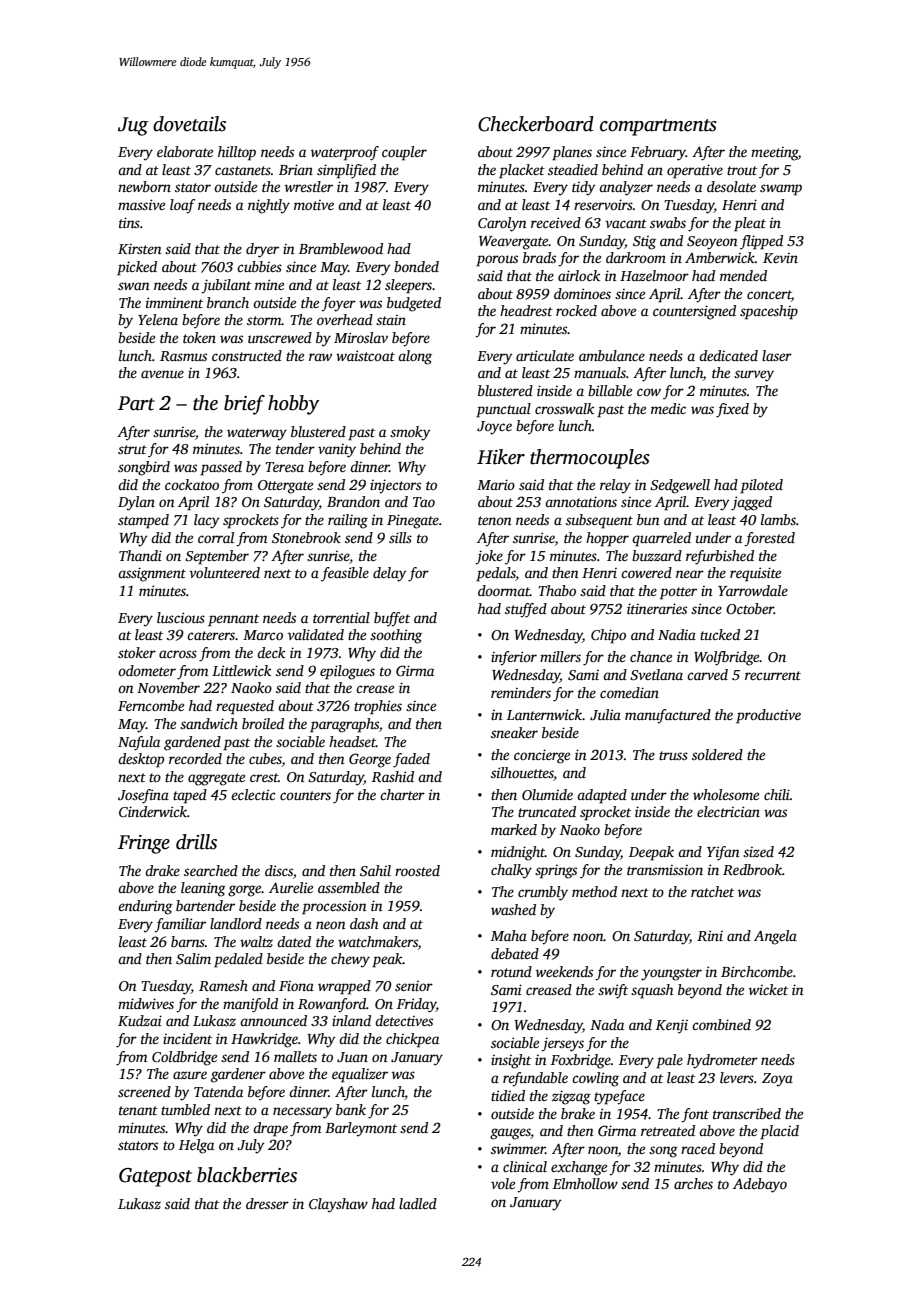 The height and width of the screenshot is (1308, 924). What do you see at coordinates (185, 151) in the screenshot?
I see `elaborate` at bounding box center [185, 151].
